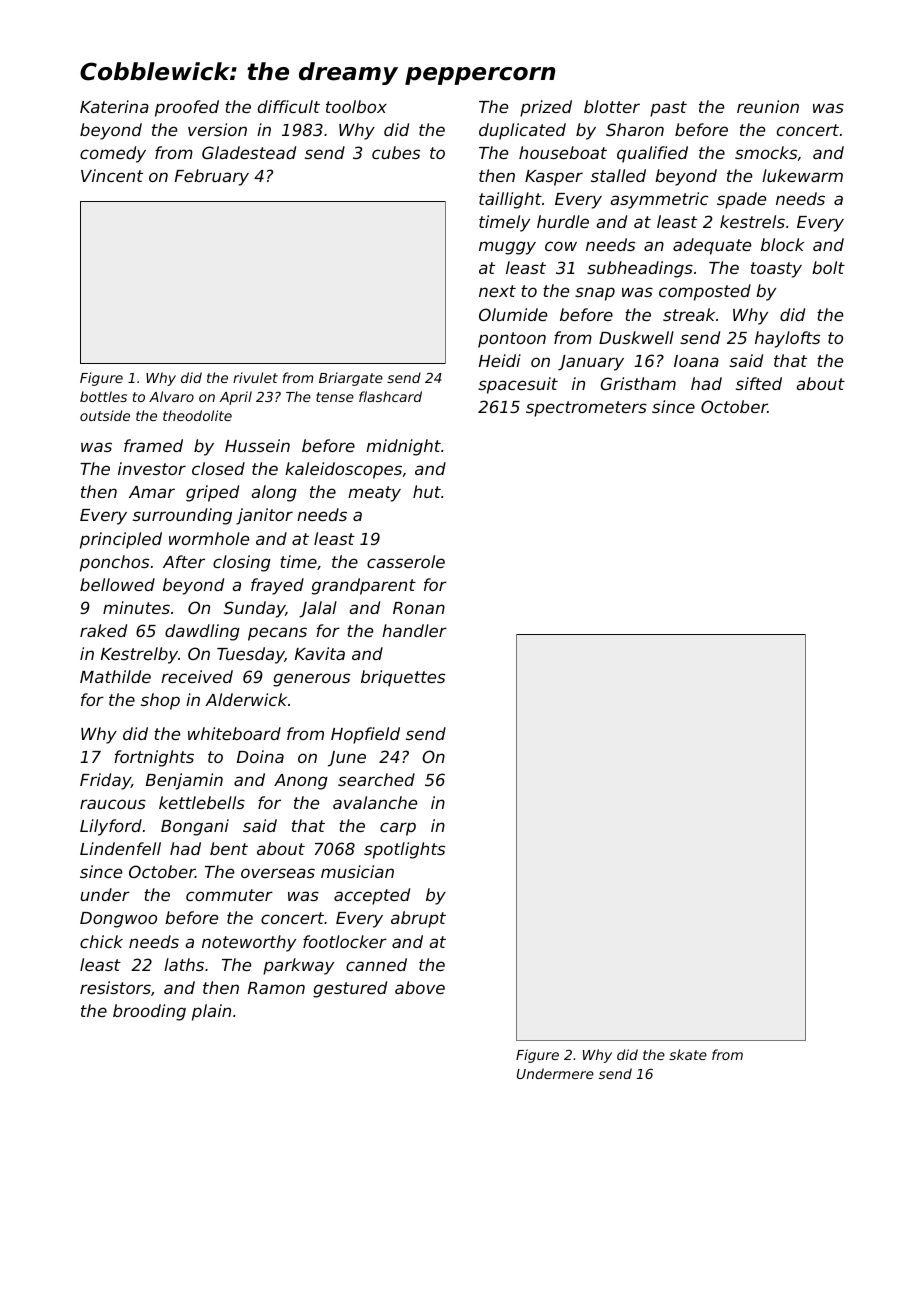 This image has width=924, height=1314. I want to click on duplicated, so click(522, 131).
